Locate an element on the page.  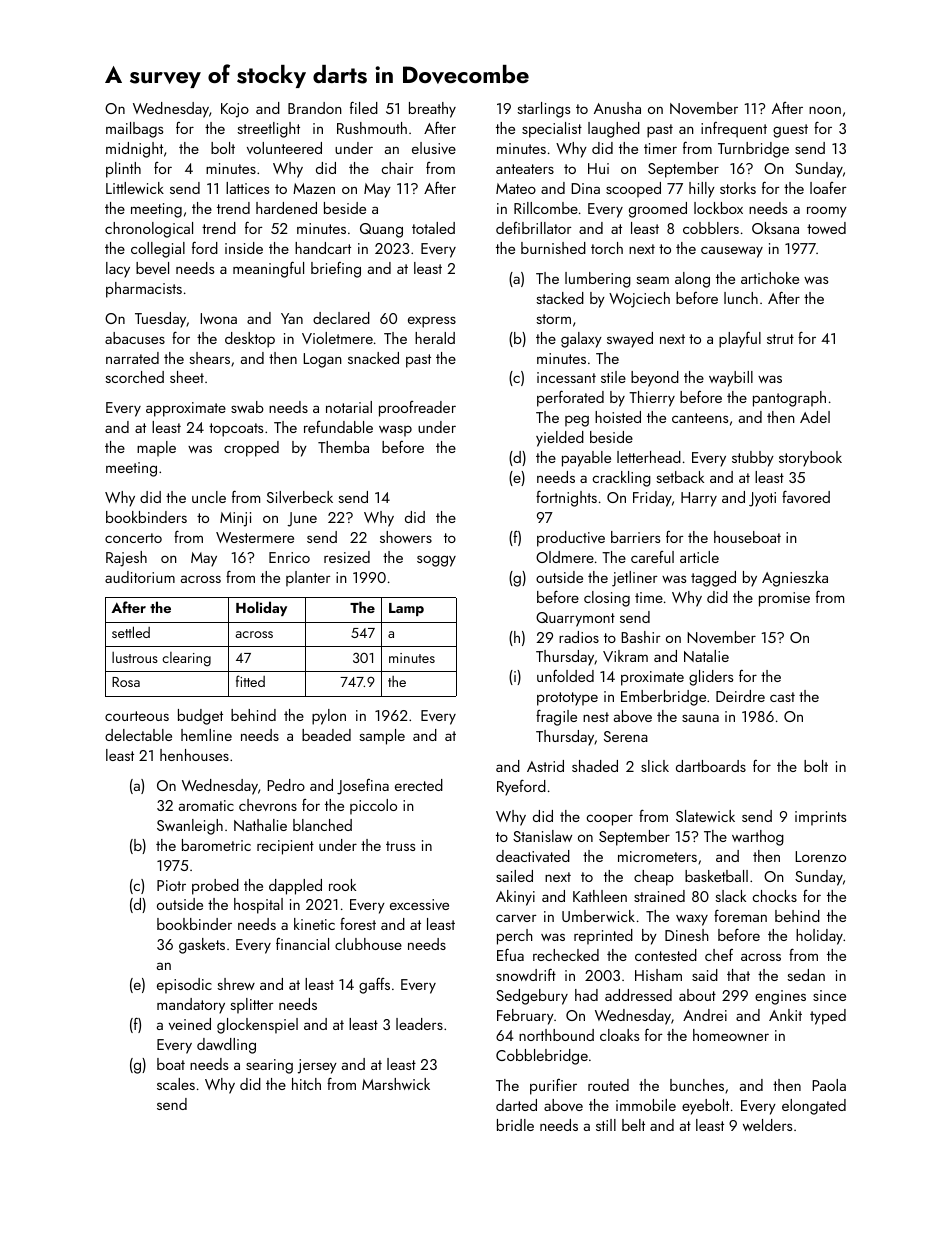
Piotr is located at coordinates (171, 885).
